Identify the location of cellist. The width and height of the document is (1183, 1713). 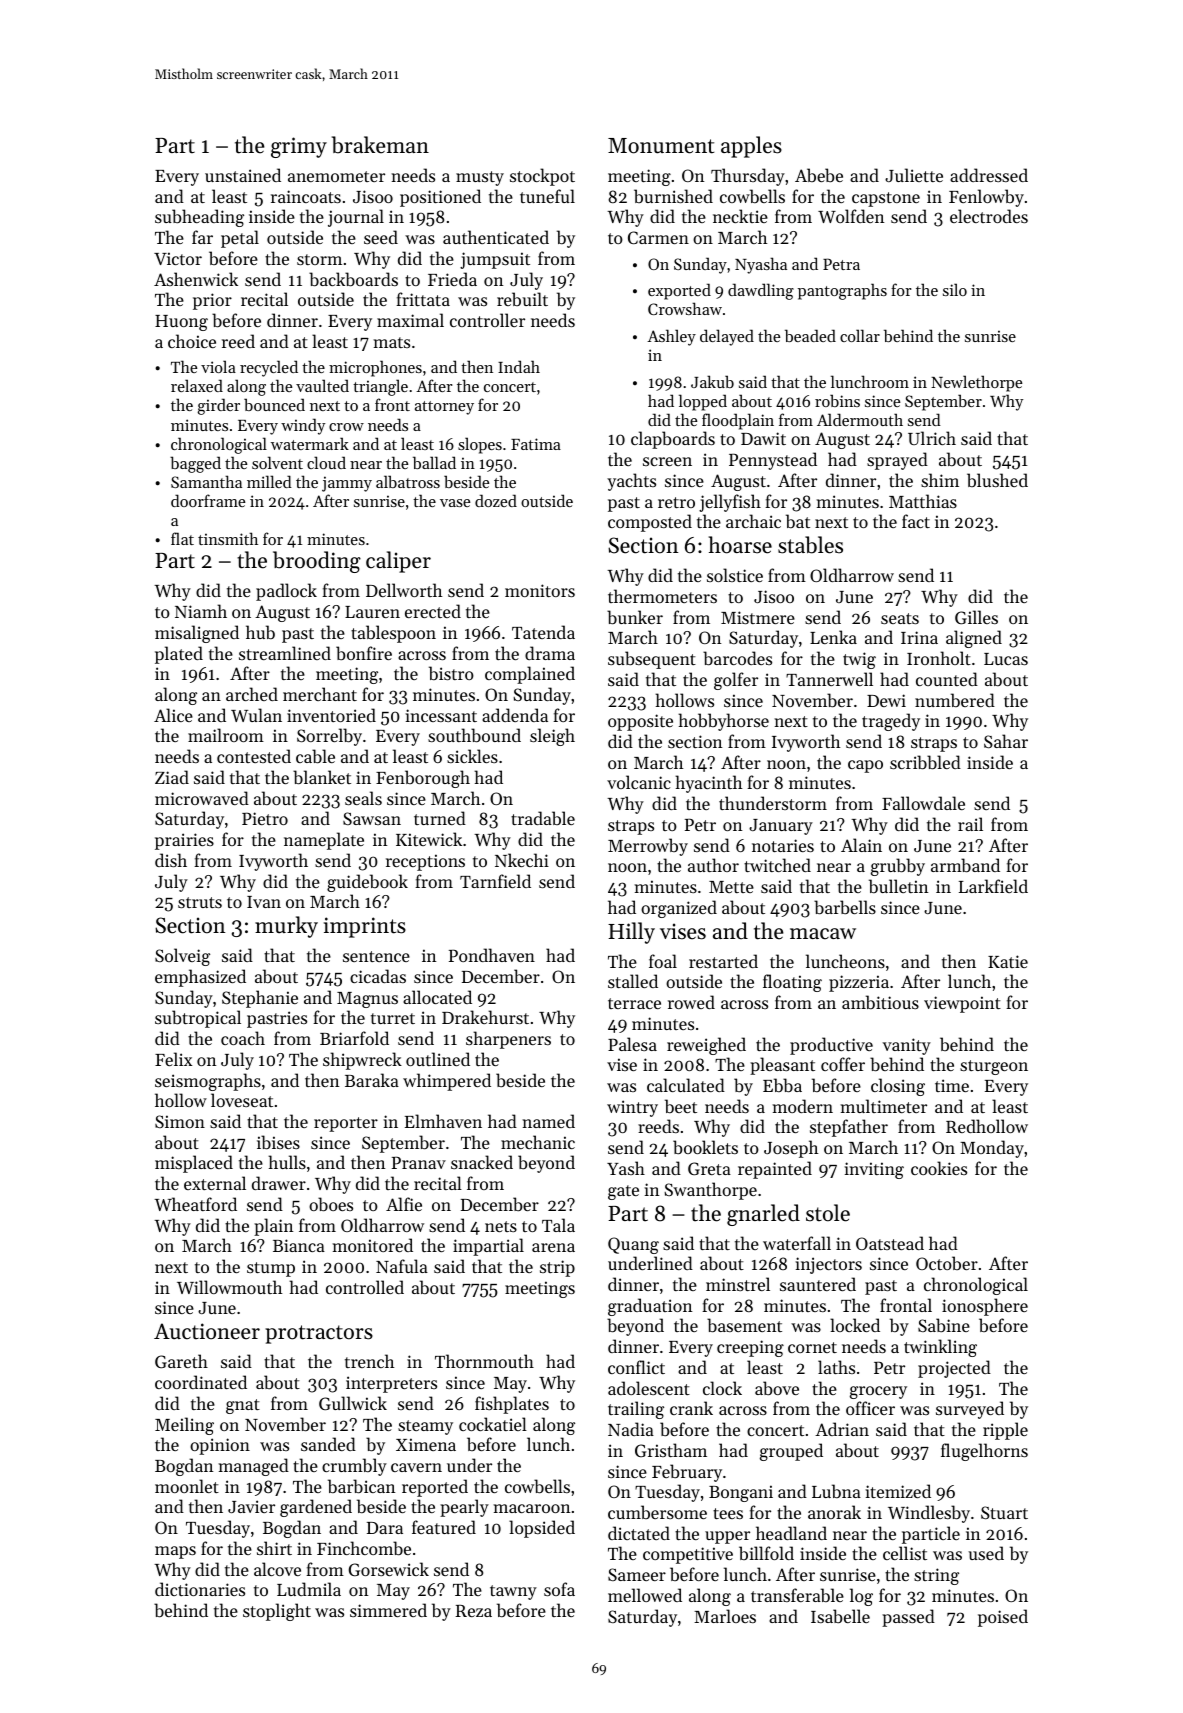
(905, 1553).
